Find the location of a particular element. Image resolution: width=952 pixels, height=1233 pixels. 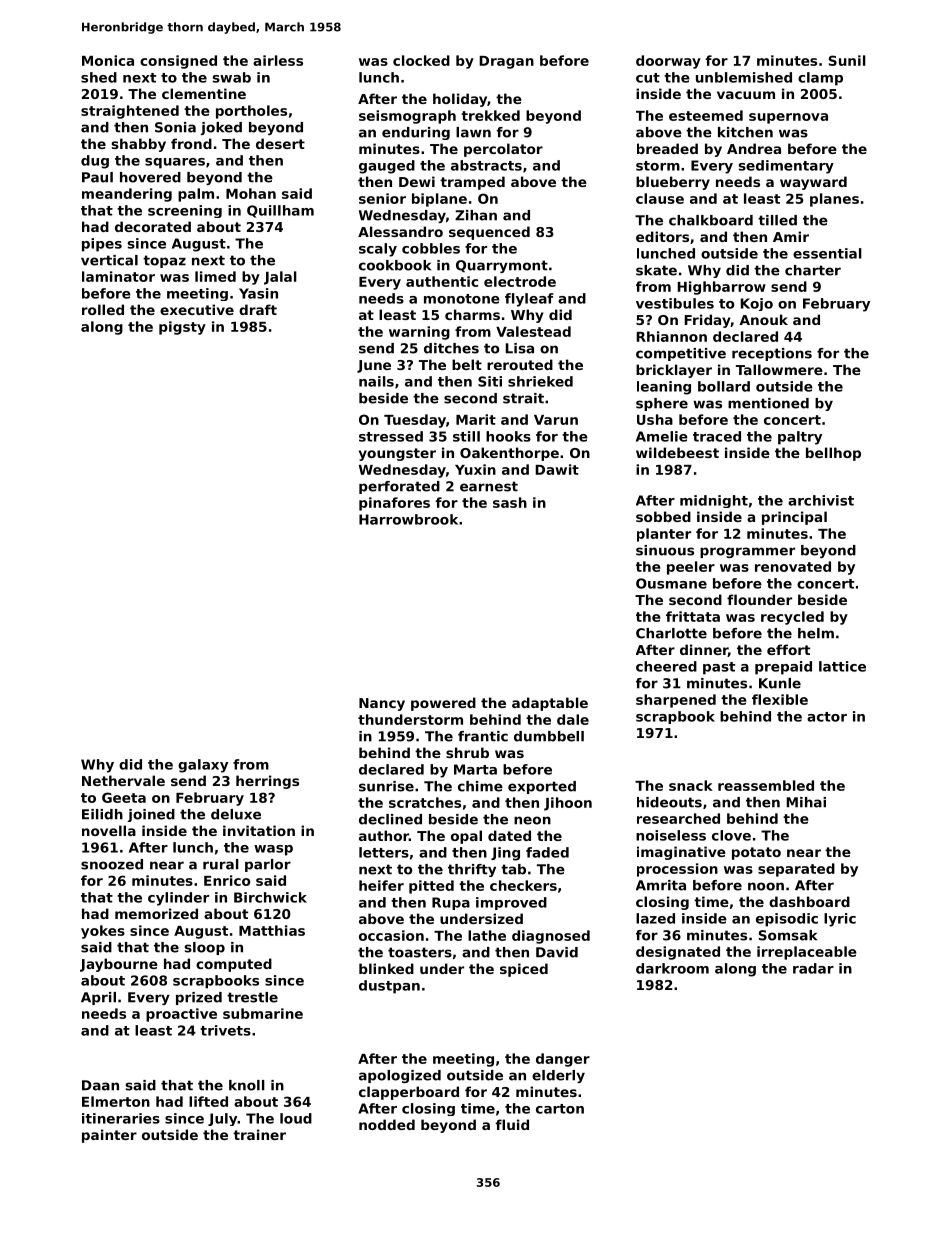

portholes is located at coordinates (251, 112).
